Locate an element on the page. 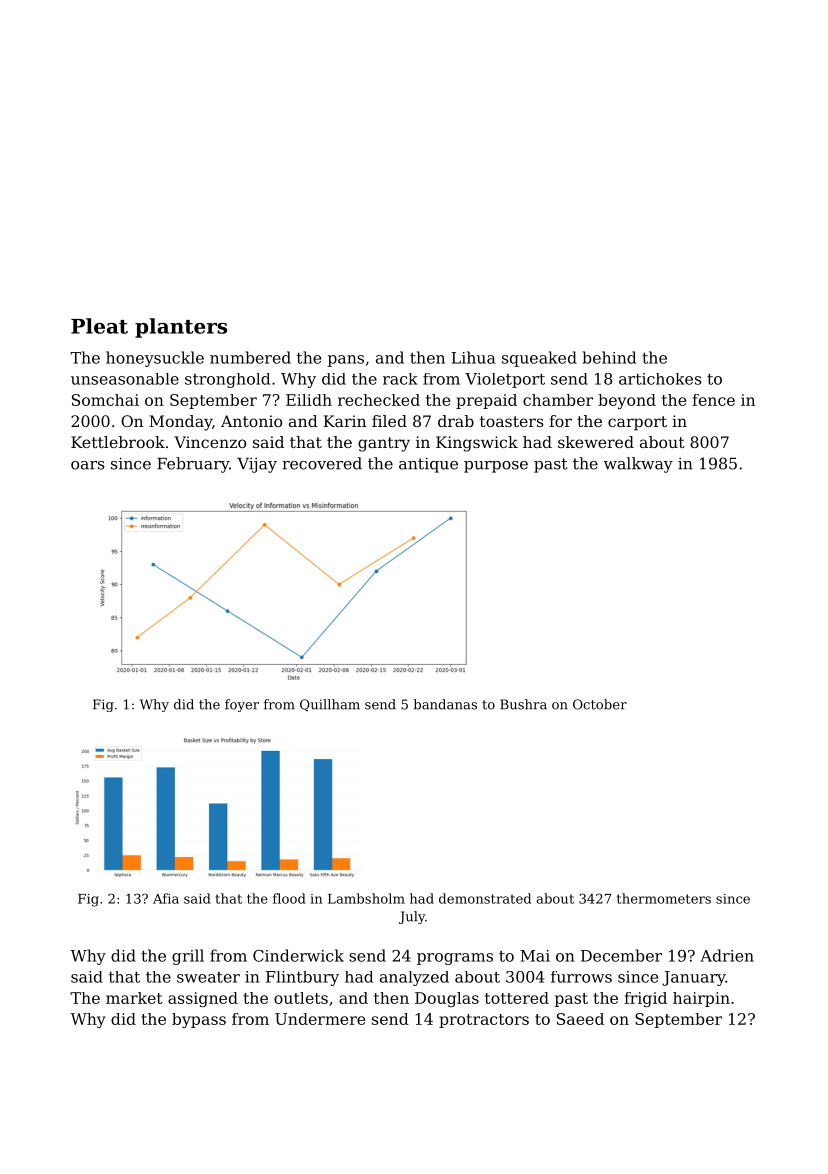  Undermere is located at coordinates (320, 1019).
